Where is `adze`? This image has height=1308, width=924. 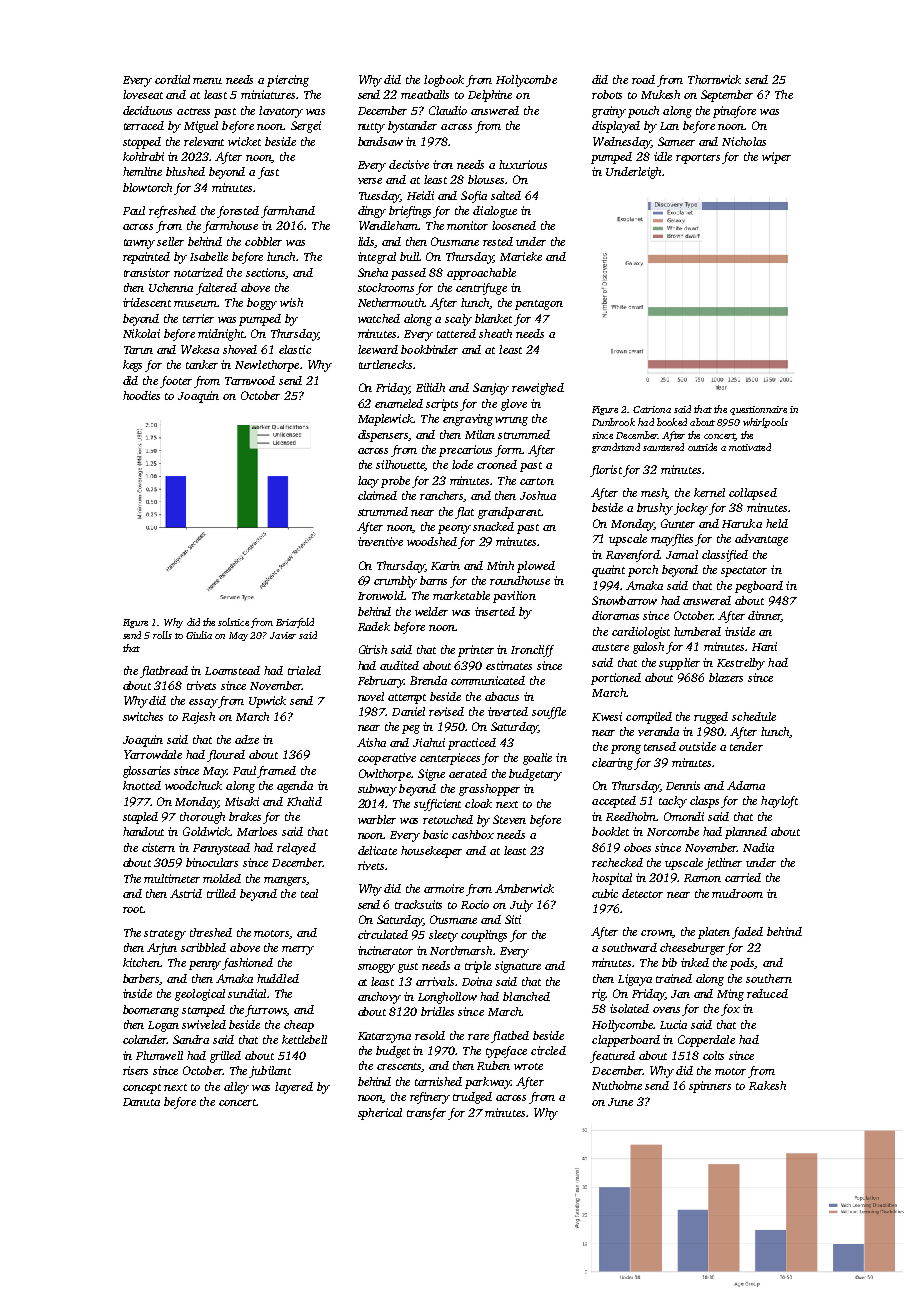 adze is located at coordinates (247, 739).
